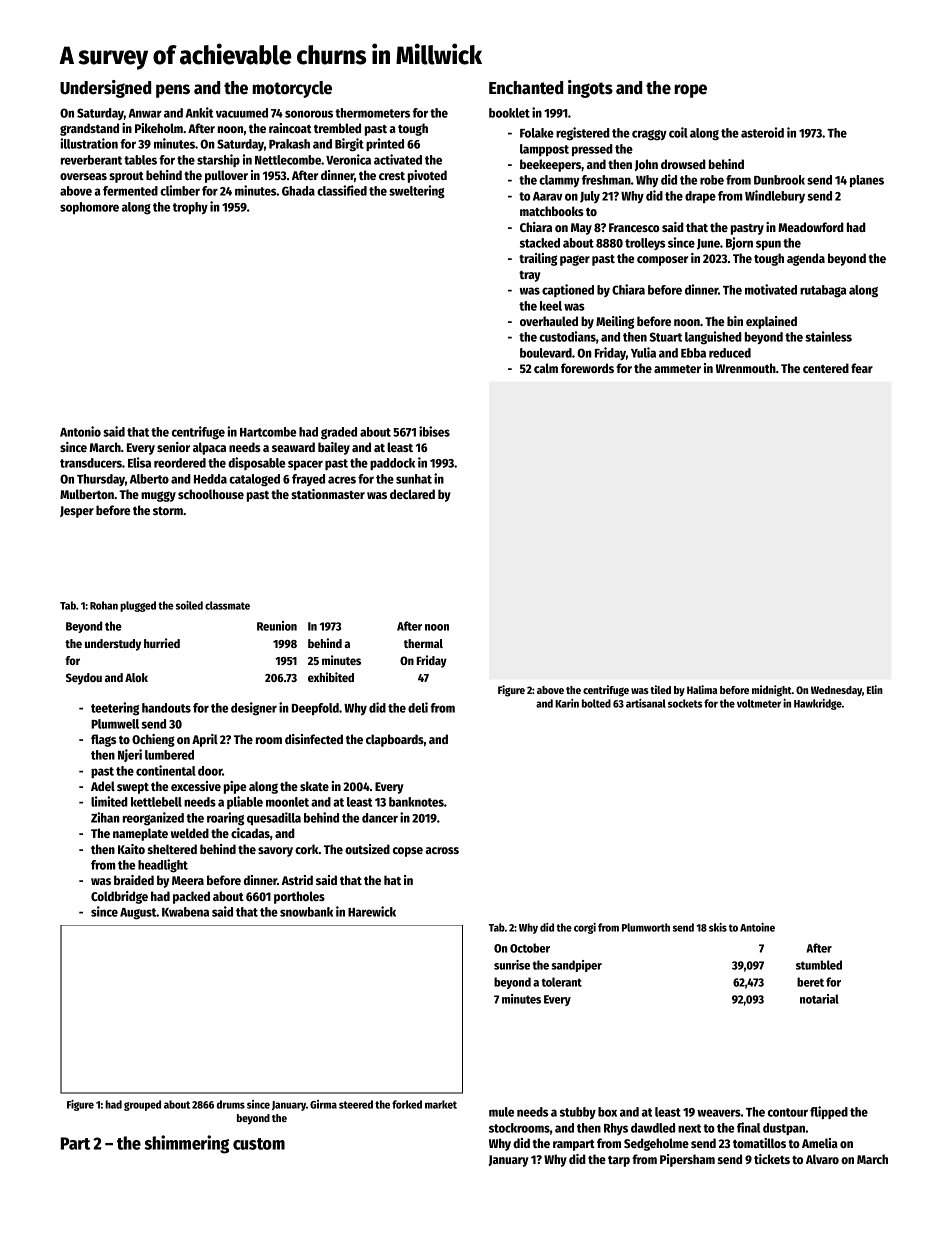  I want to click on hurried, so click(162, 643).
